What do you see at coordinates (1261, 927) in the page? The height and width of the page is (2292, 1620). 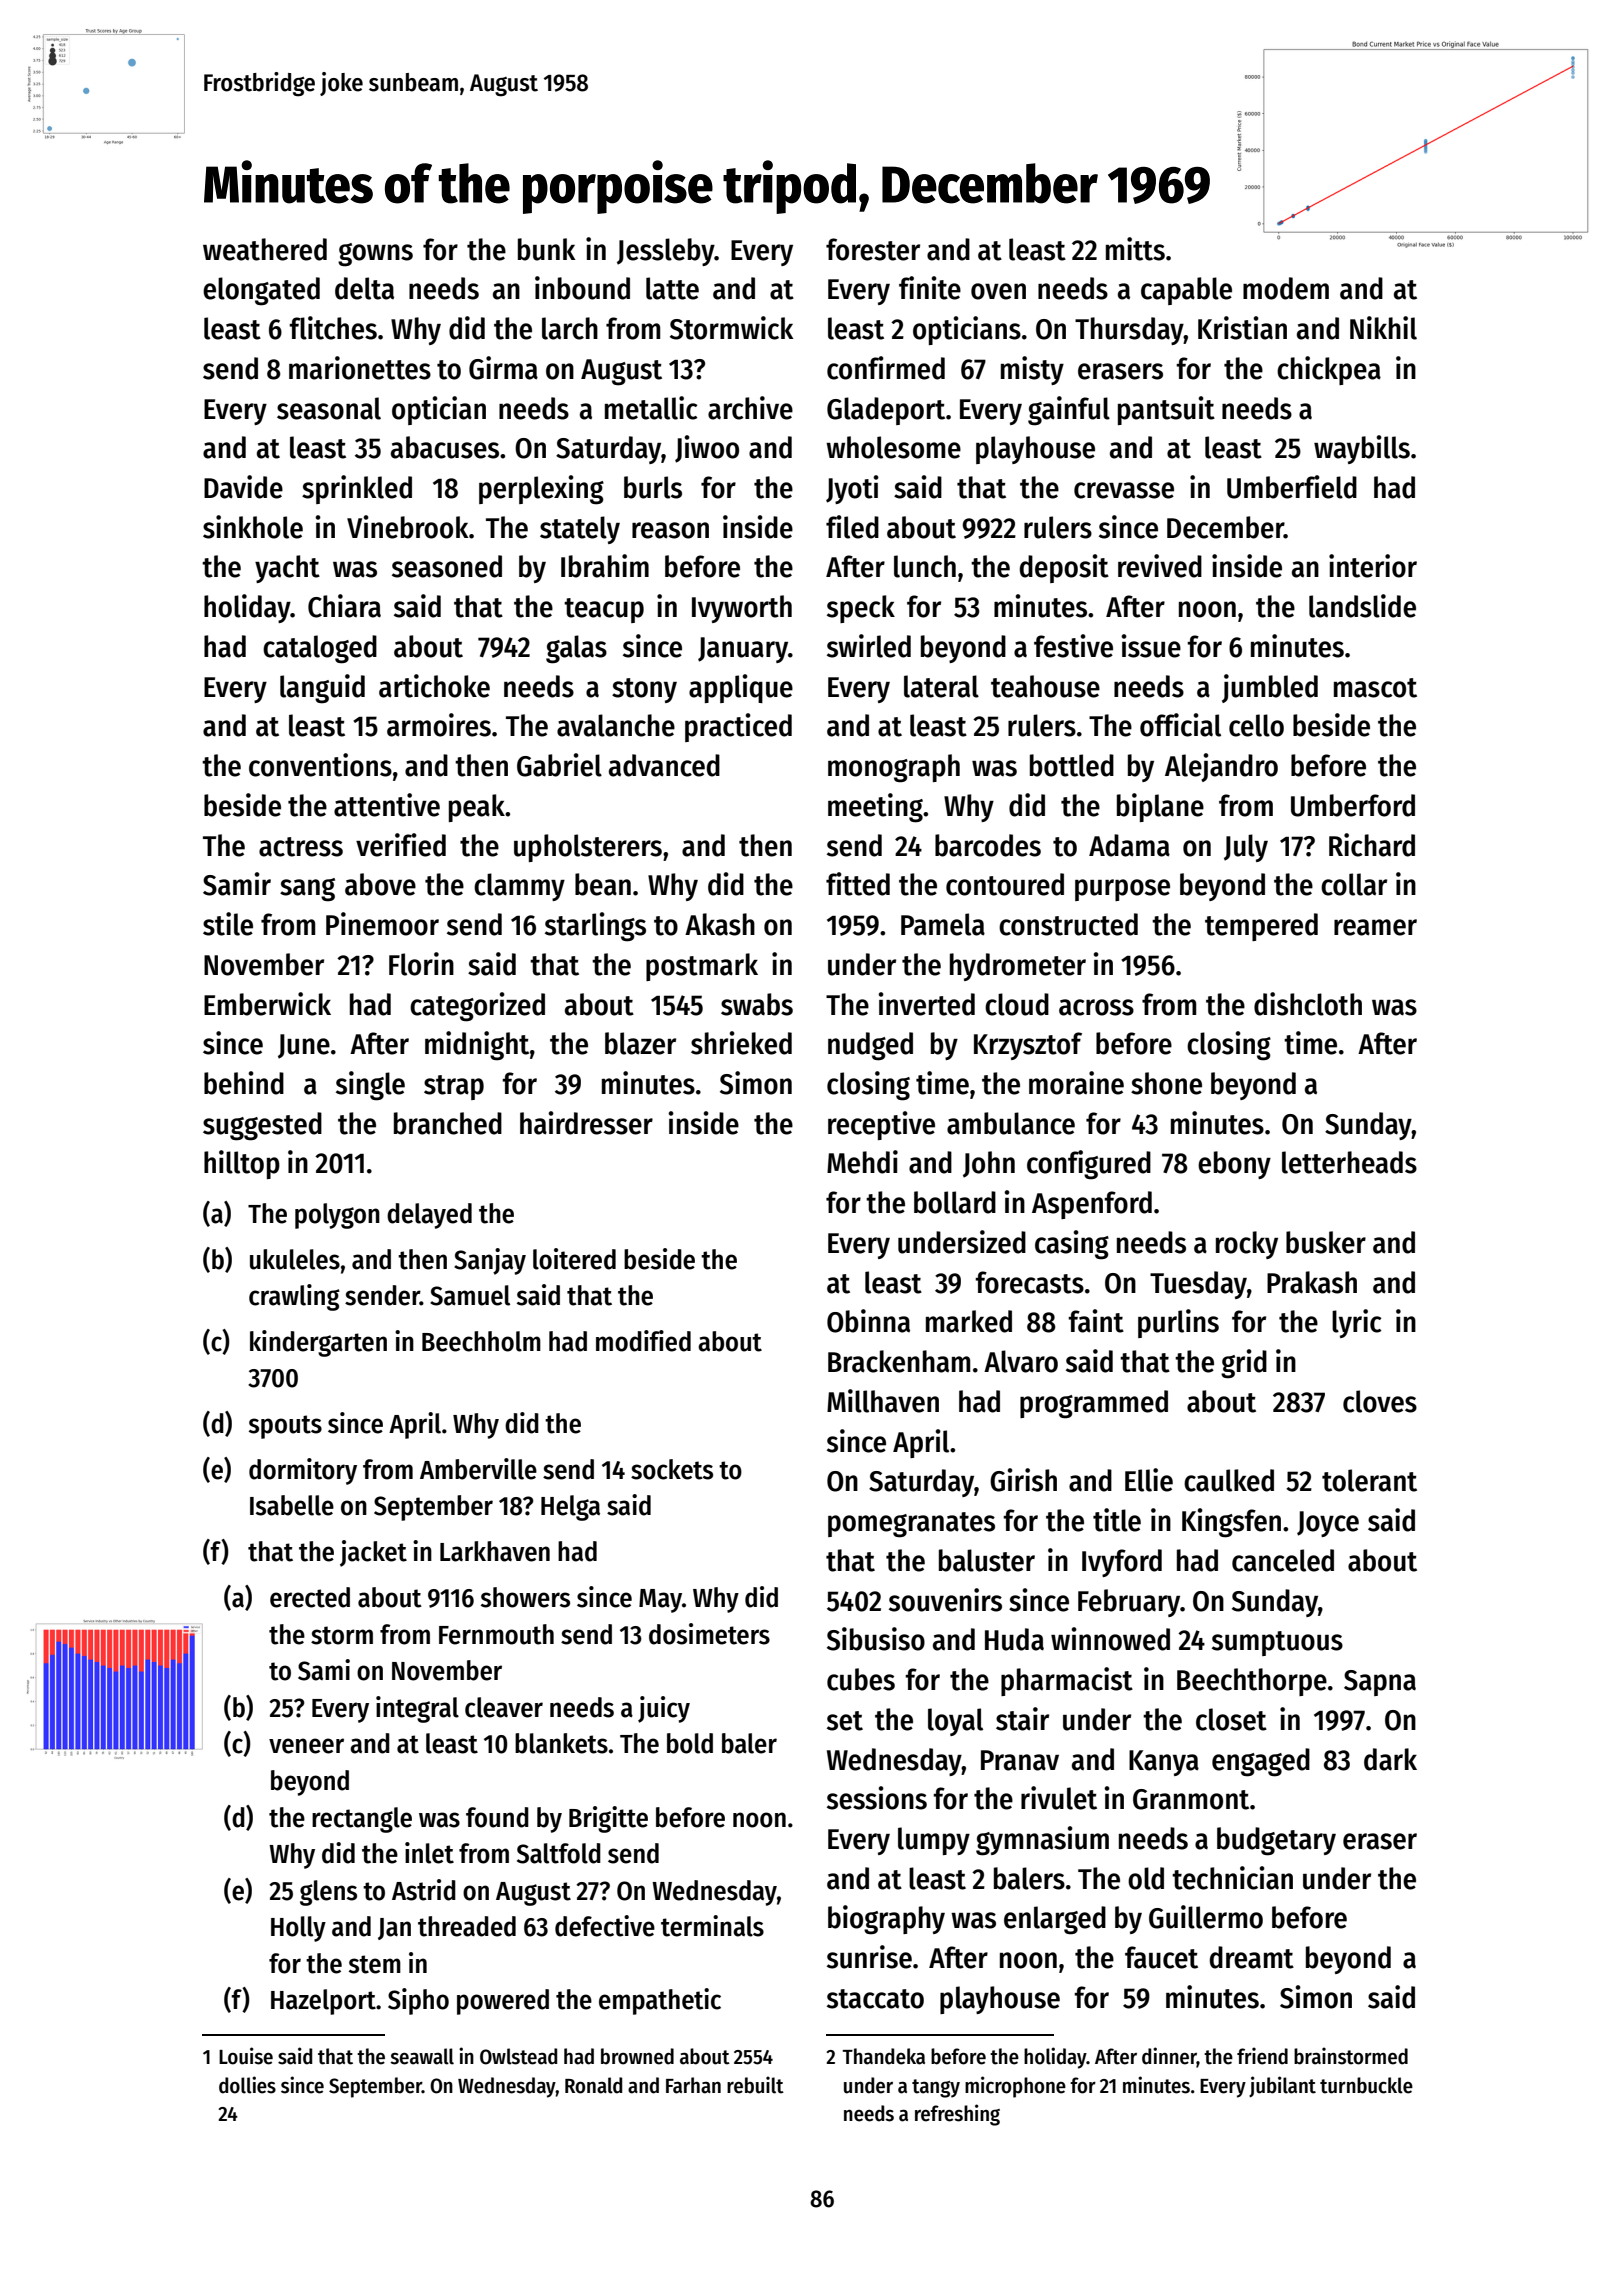 I see `tempered` at bounding box center [1261, 927].
